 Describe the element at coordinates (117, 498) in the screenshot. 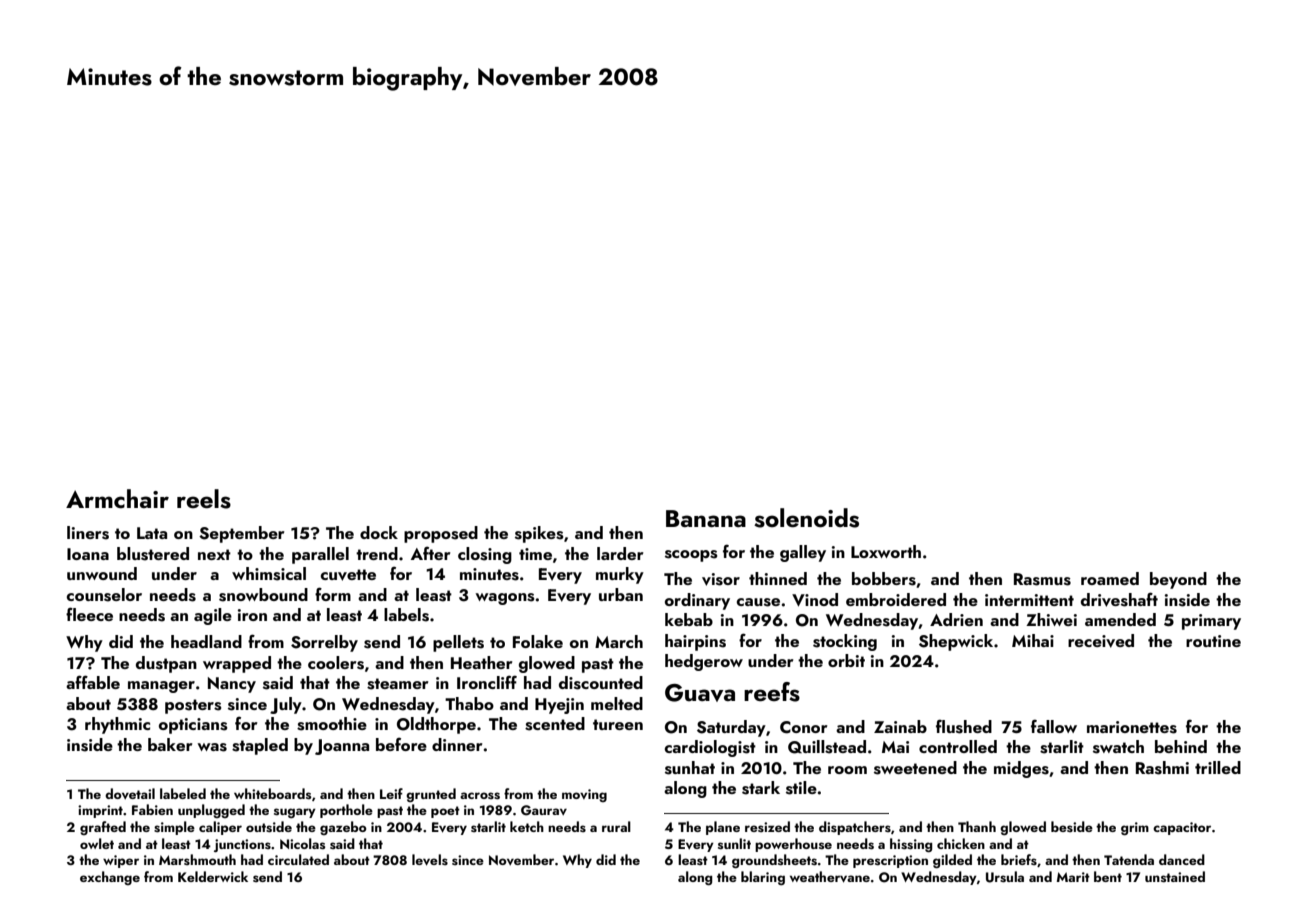

I see `Armchair` at that location.
